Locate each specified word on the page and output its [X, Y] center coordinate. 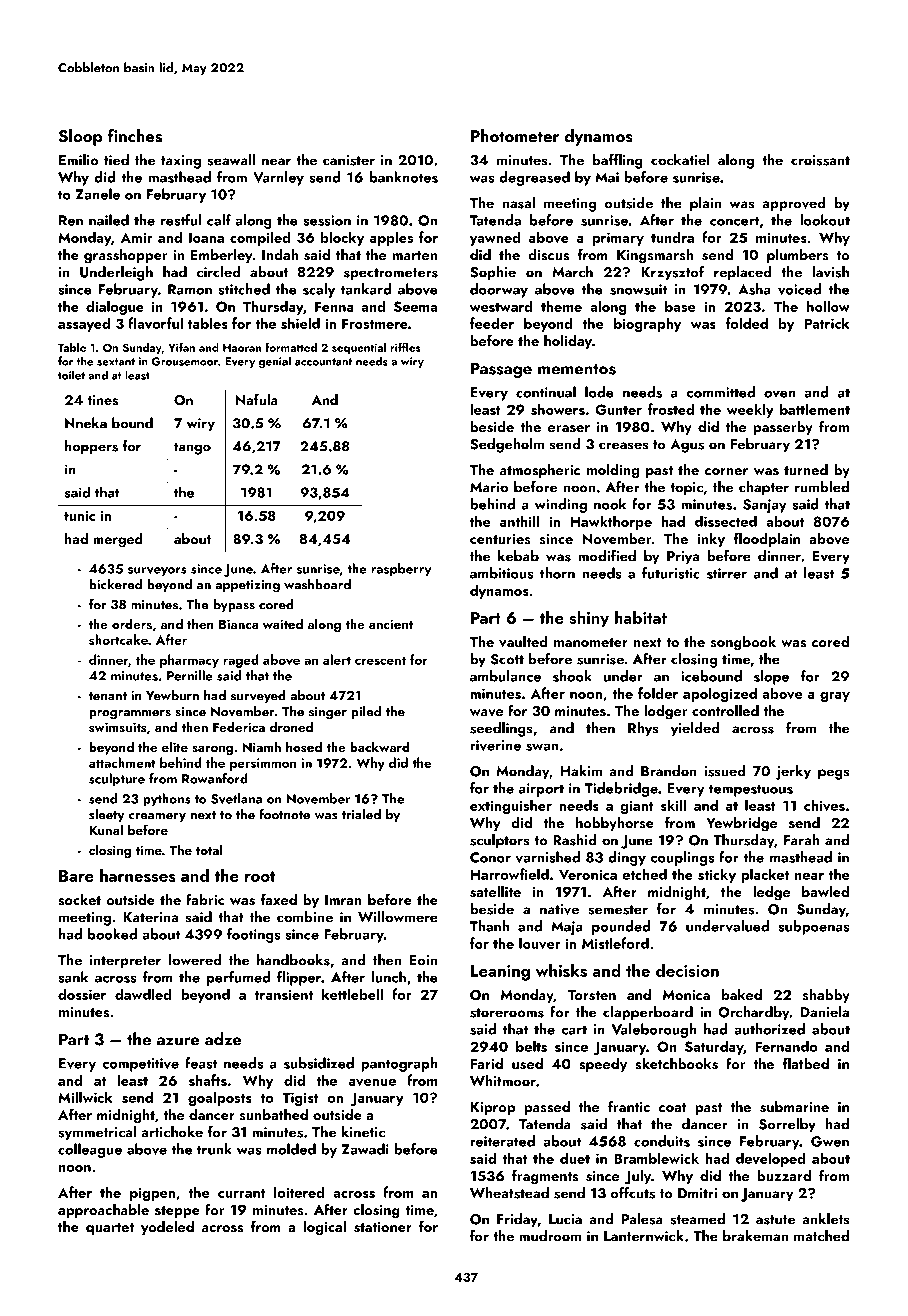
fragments [545, 1177]
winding [561, 505]
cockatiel [680, 160]
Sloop [80, 137]
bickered [115, 584]
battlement [815, 409]
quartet [110, 1229]
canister [349, 160]
